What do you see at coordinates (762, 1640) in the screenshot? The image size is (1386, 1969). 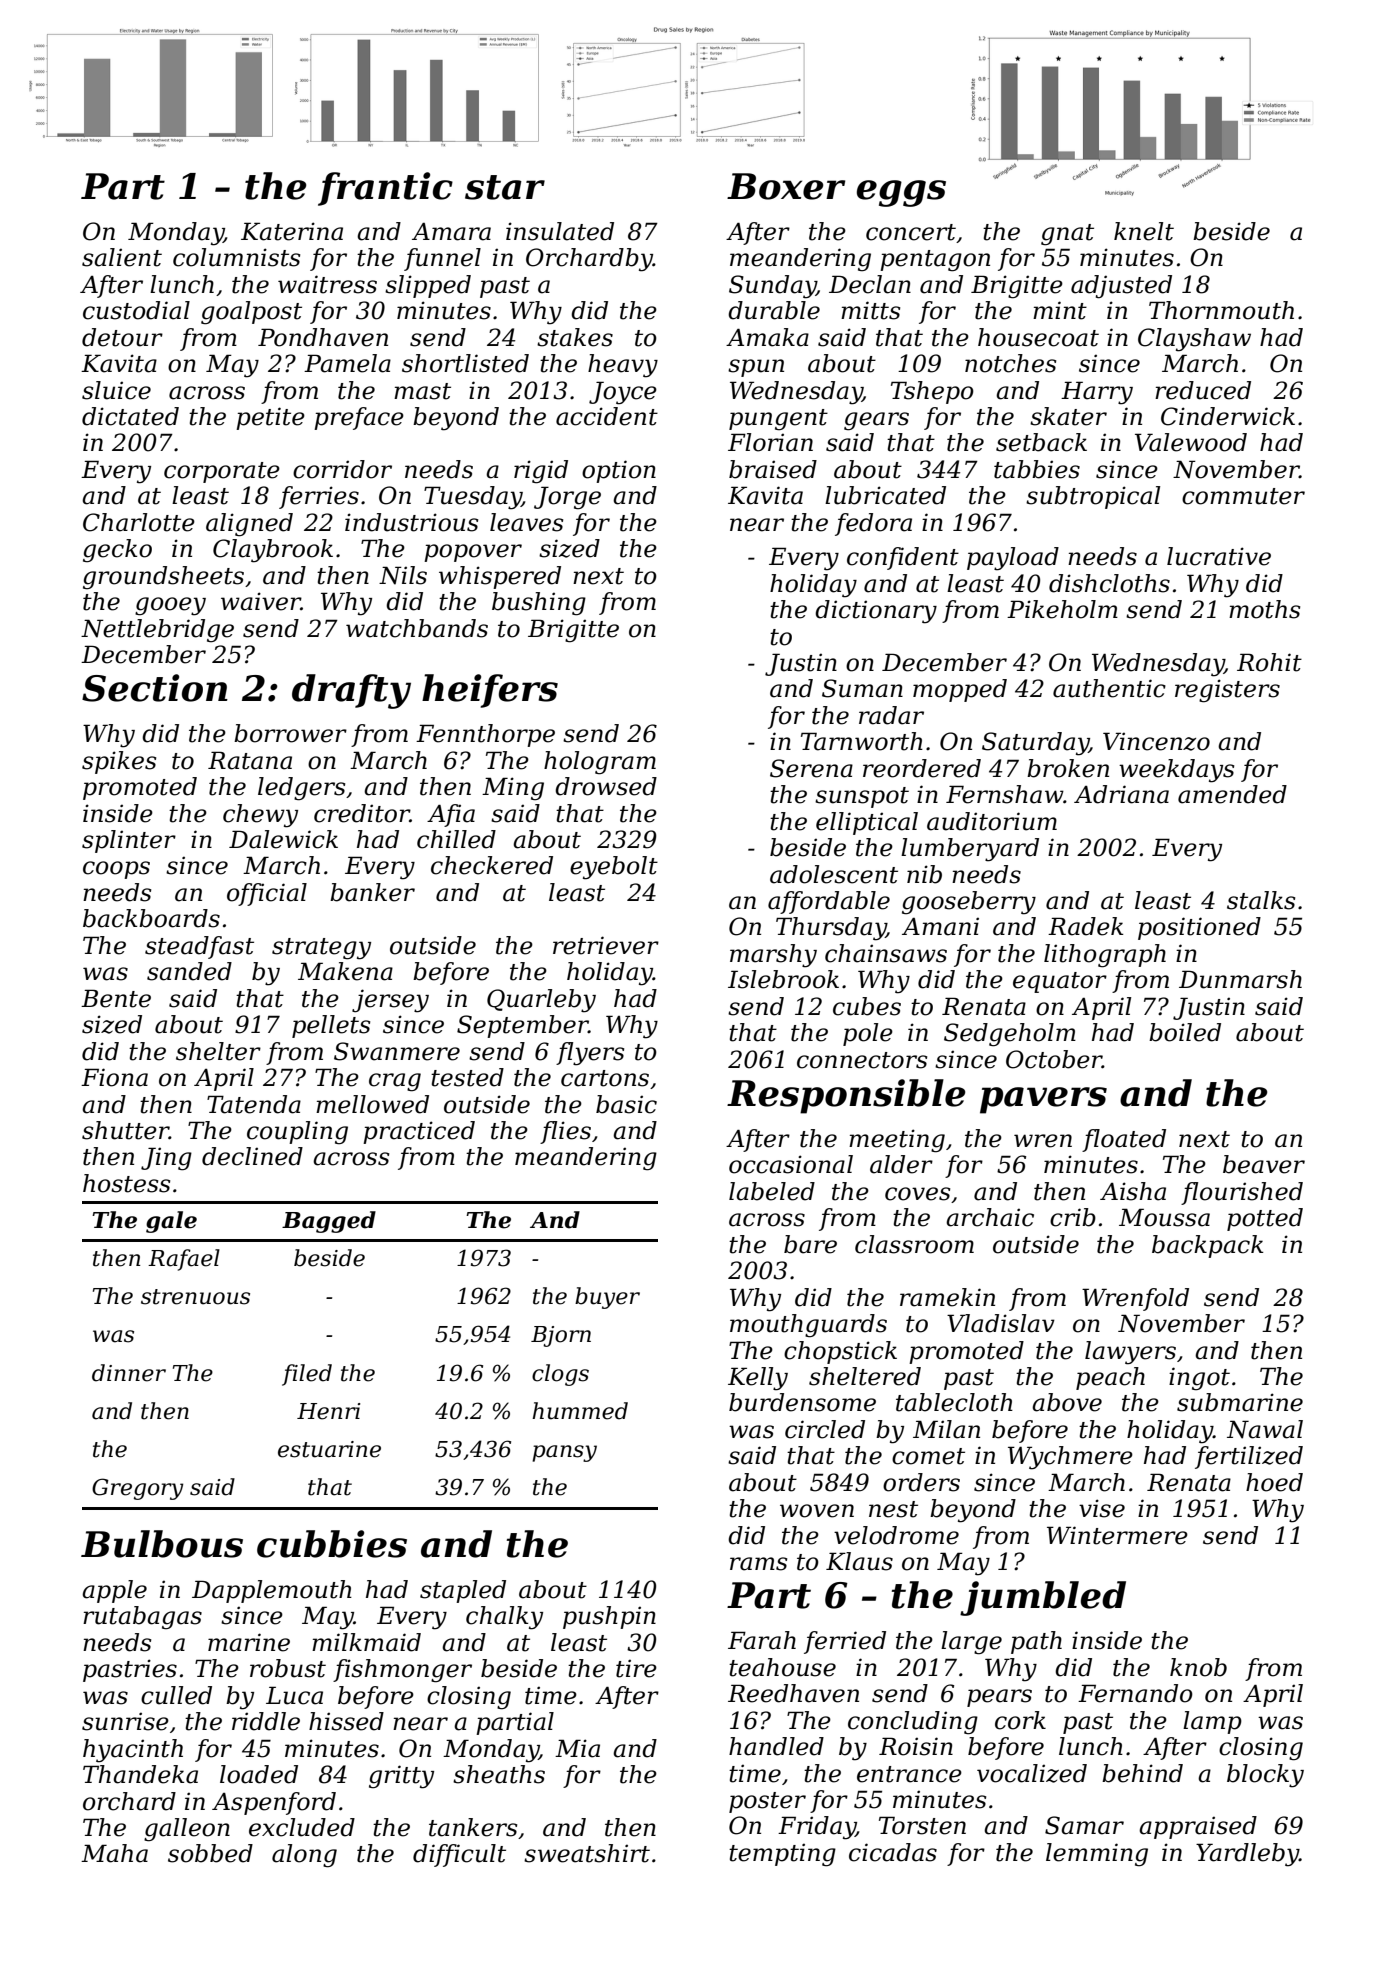 I see `Farah` at bounding box center [762, 1640].
